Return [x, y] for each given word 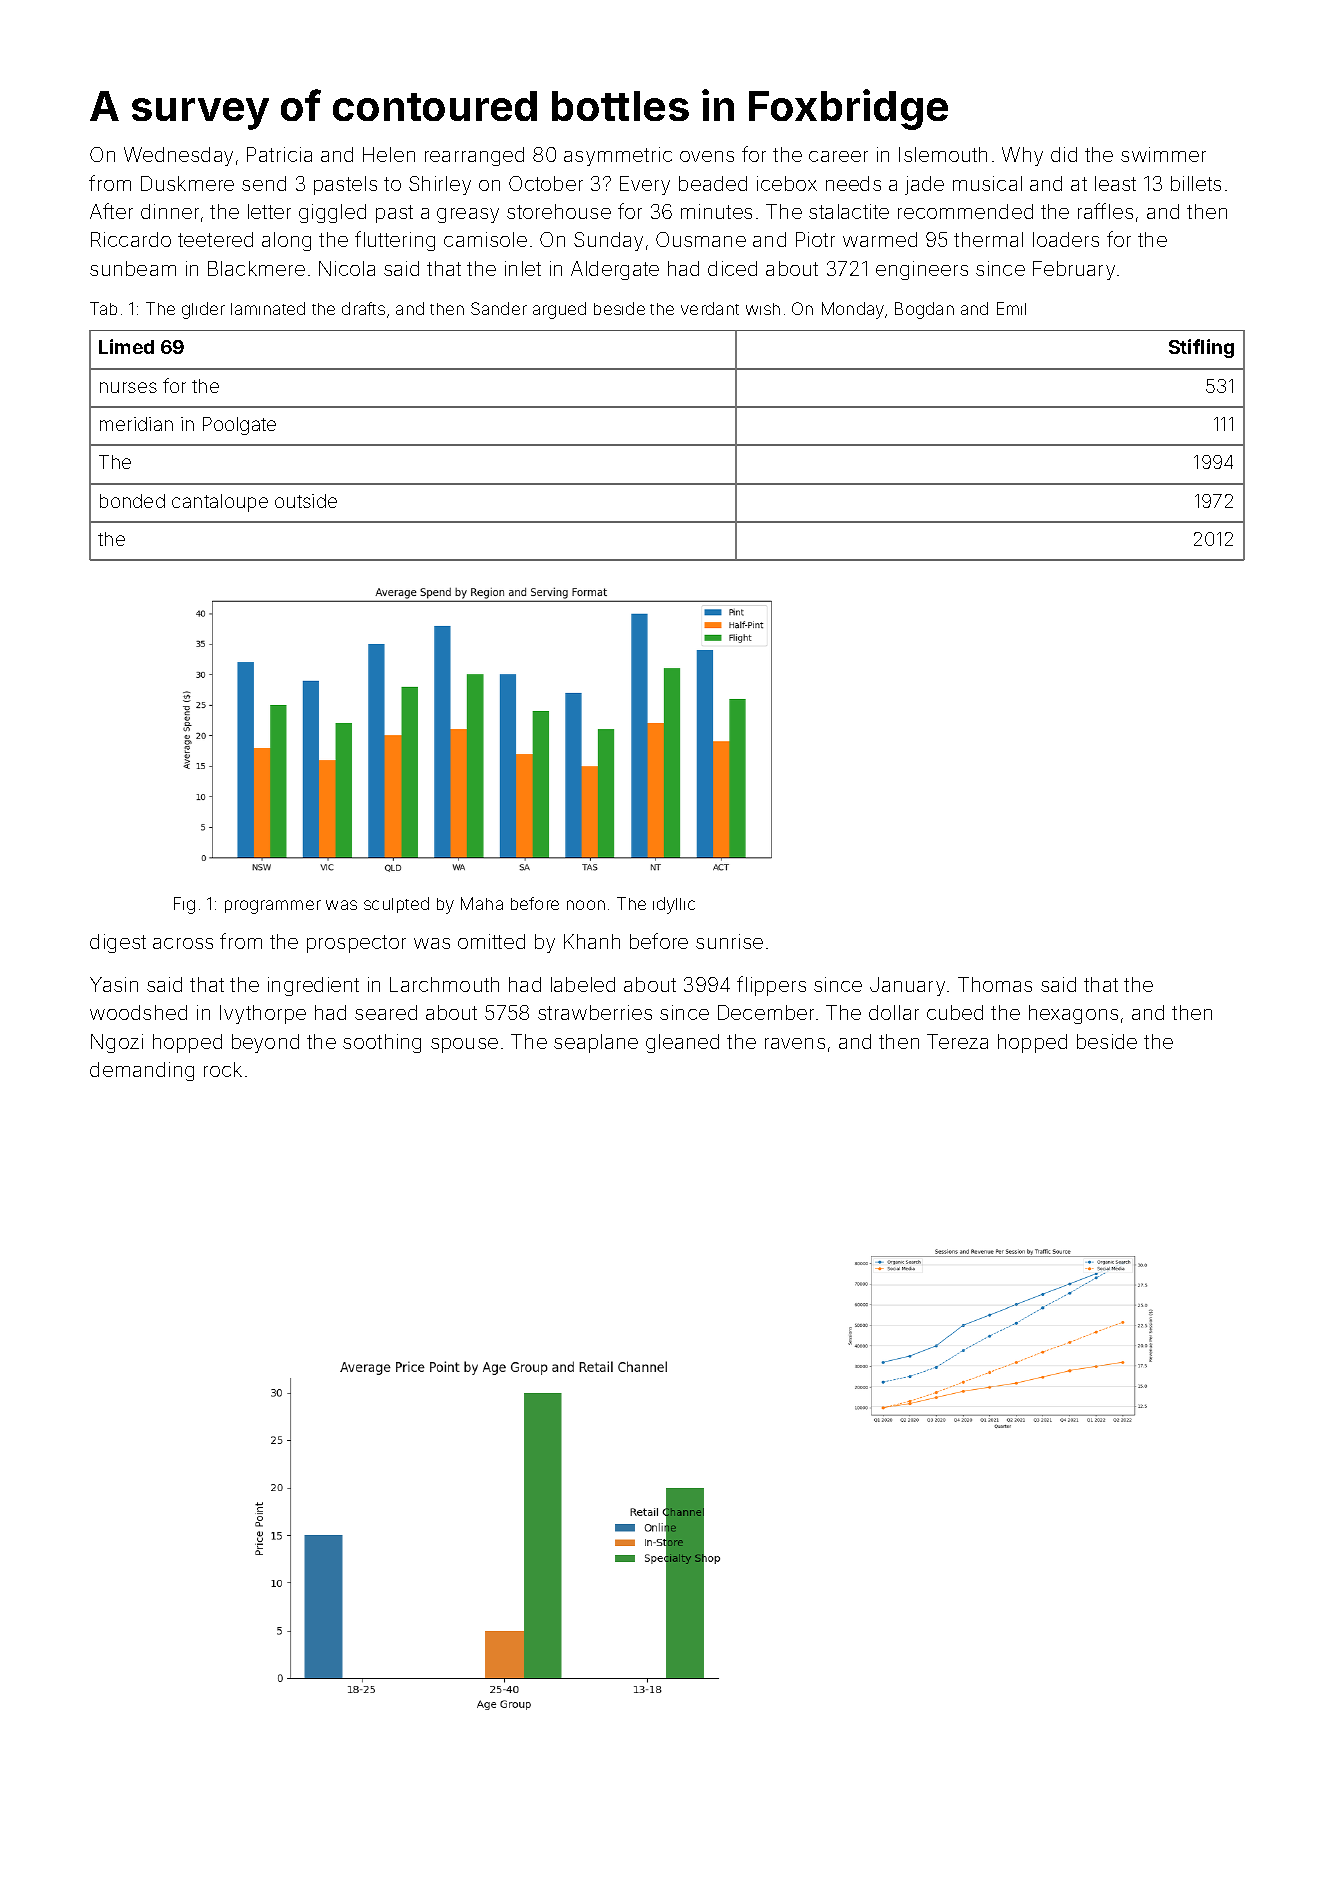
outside [306, 501]
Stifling [1201, 348]
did [1064, 154]
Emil [1011, 308]
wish [763, 309]
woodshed [138, 1012]
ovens [707, 156]
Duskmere [187, 183]
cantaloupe [220, 503]
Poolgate [239, 426]
